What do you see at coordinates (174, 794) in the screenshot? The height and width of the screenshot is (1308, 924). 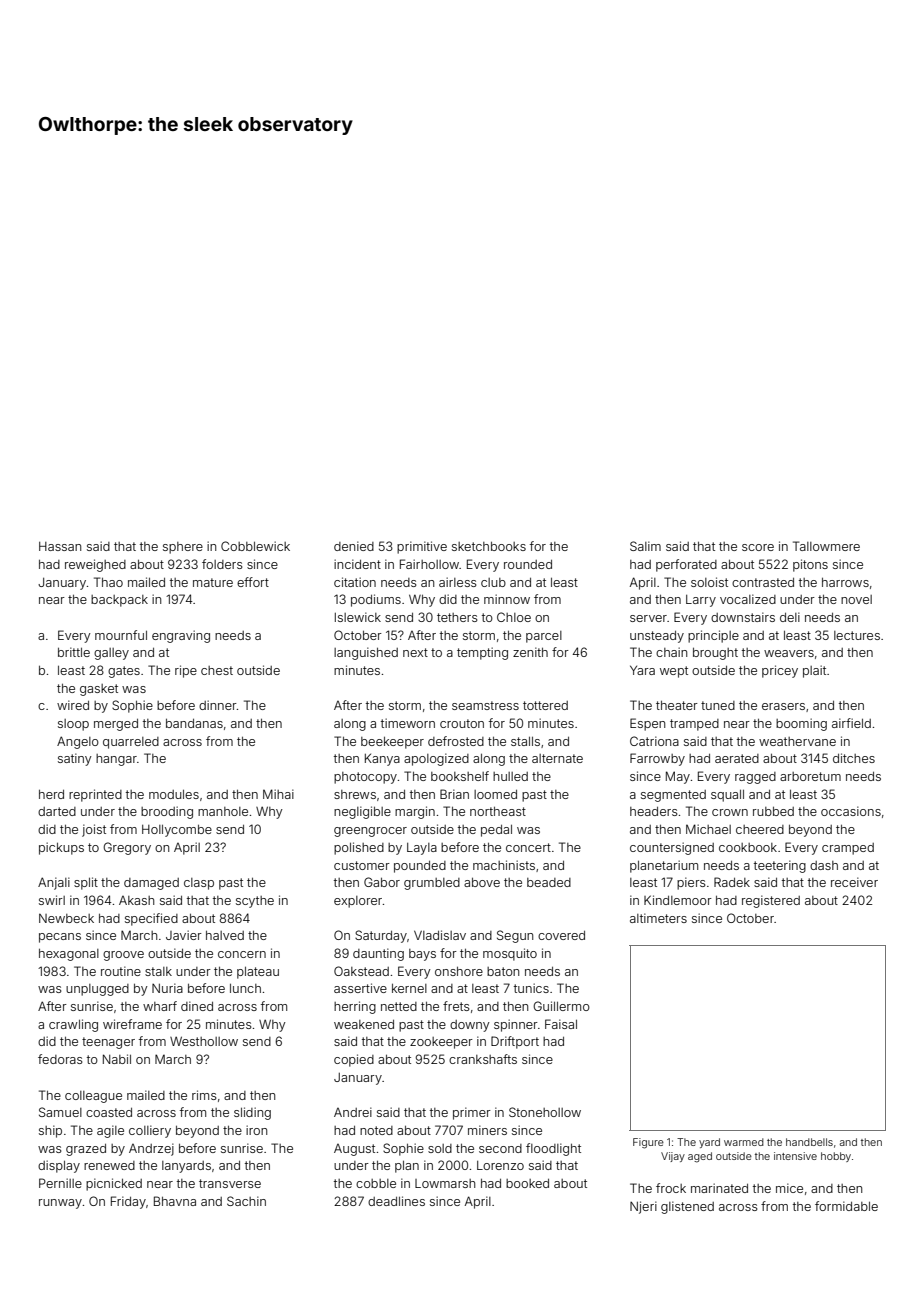 I see `modules` at bounding box center [174, 794].
